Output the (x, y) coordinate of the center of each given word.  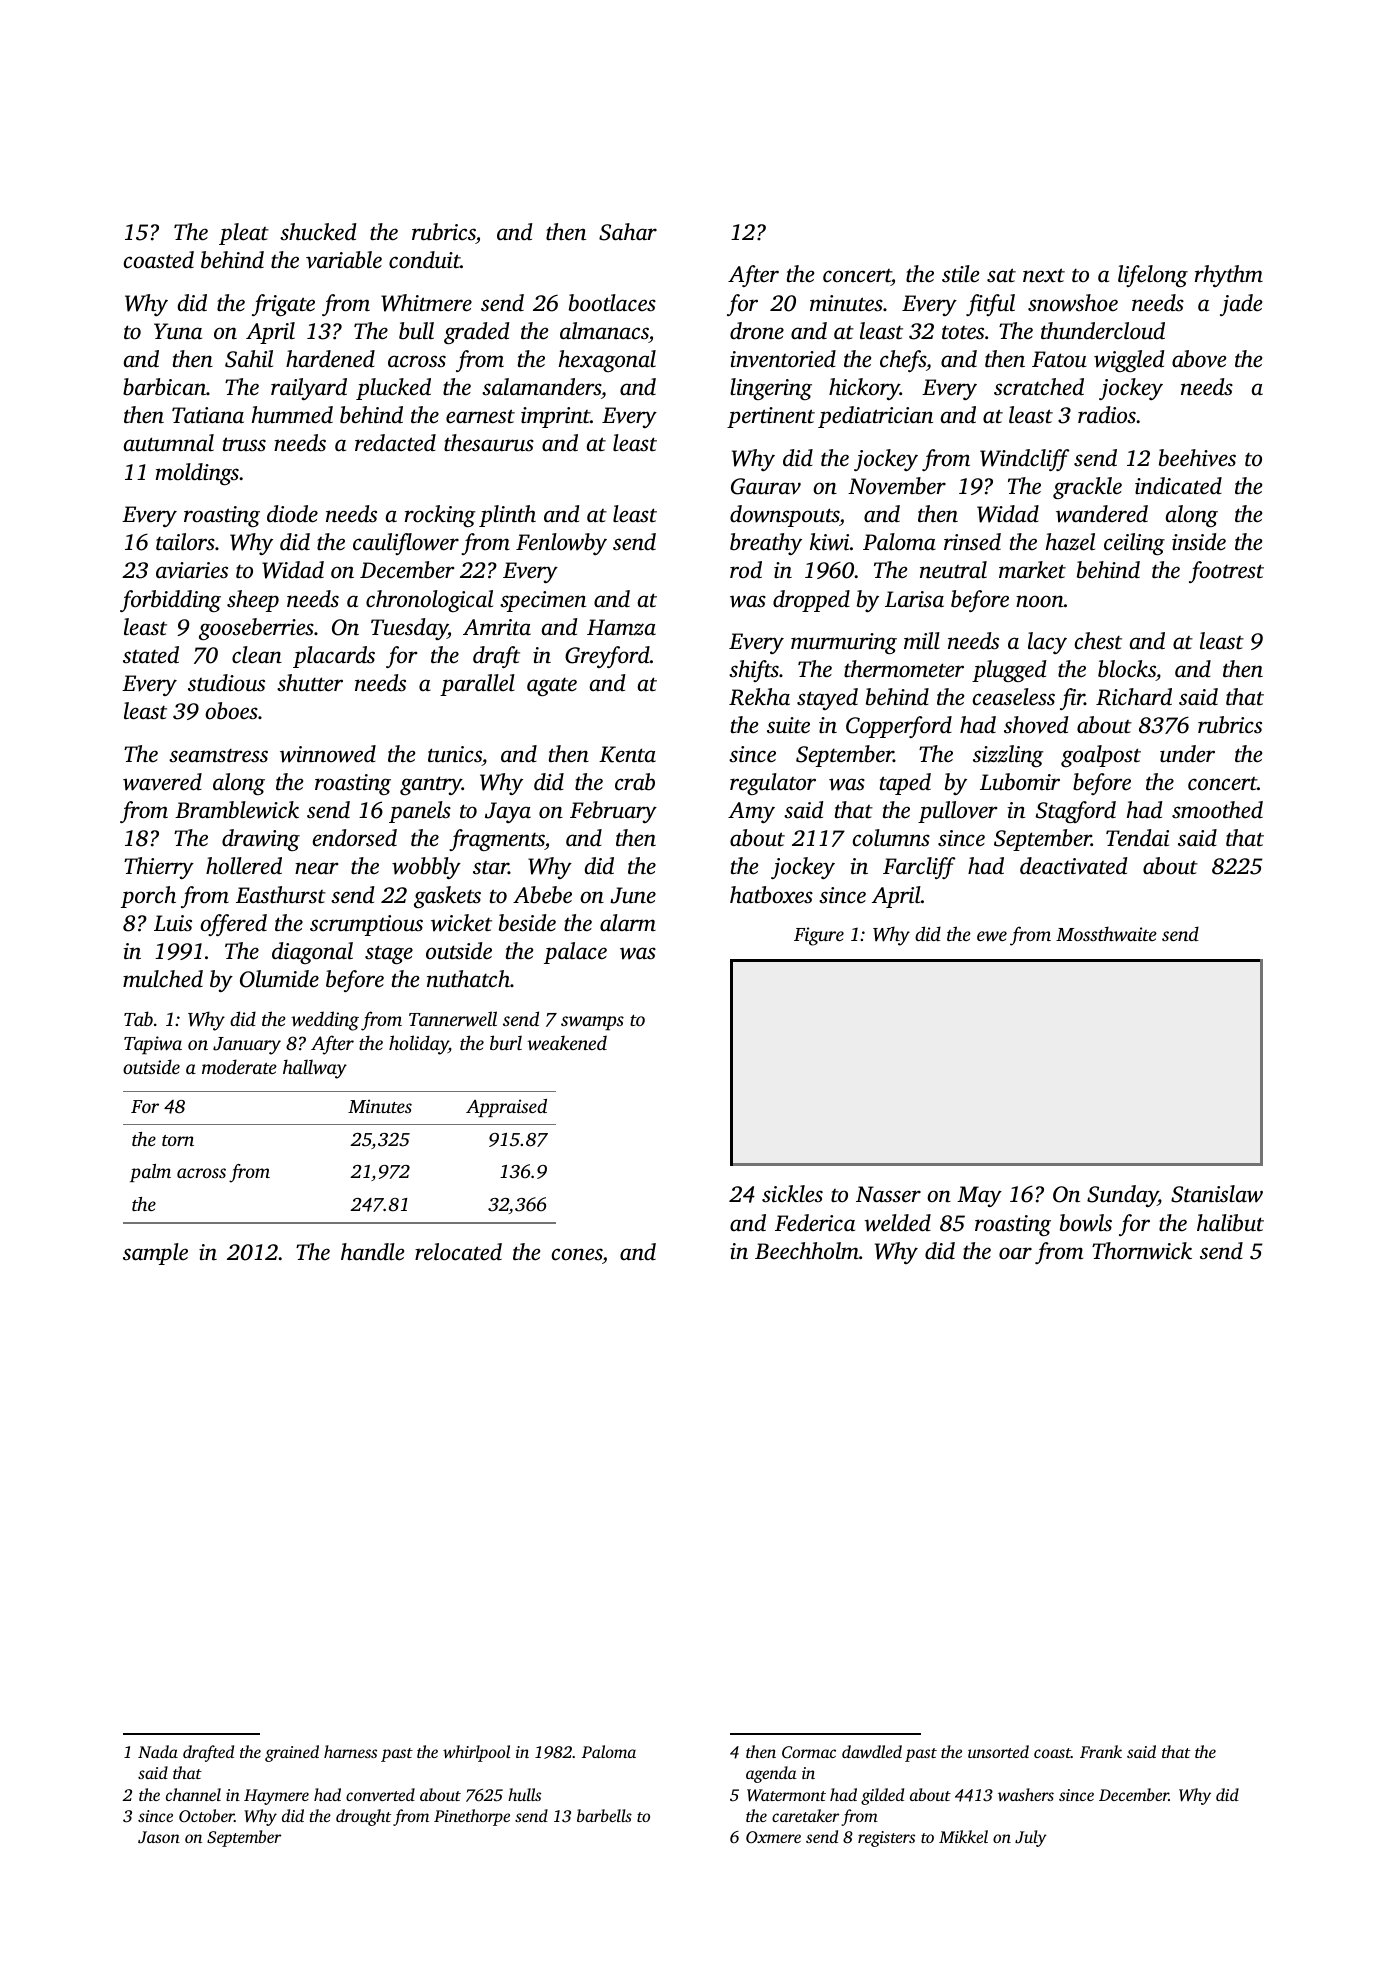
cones (577, 1254)
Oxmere (773, 1837)
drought (363, 1817)
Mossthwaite (1106, 933)
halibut (1230, 1223)
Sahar (628, 232)
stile (960, 274)
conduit (424, 260)
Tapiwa (153, 1045)
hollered (244, 866)
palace (575, 953)
